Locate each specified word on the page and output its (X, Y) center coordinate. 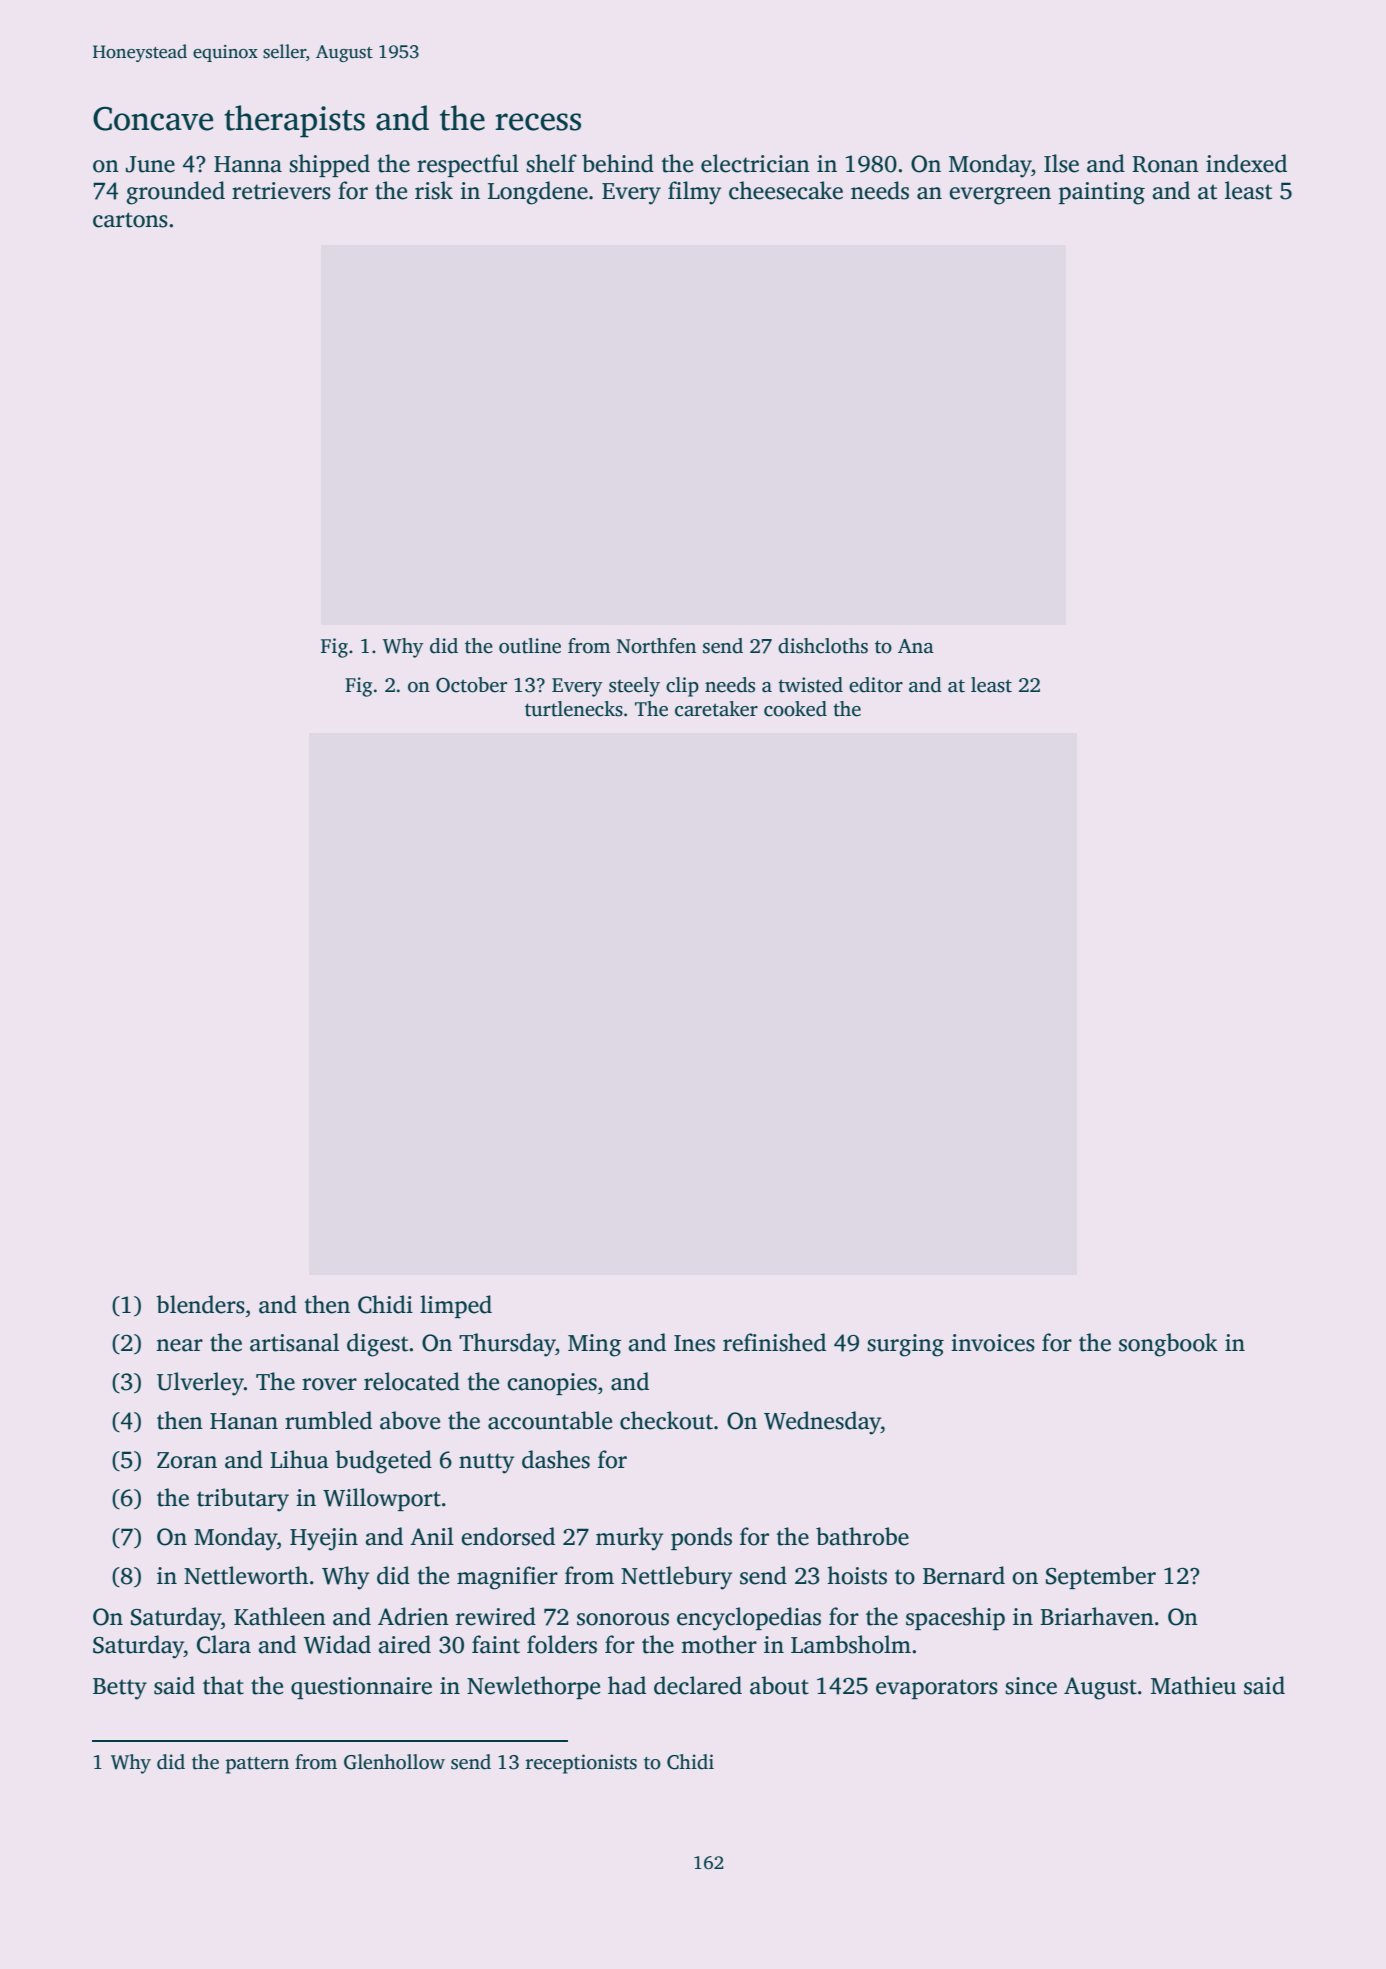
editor (876, 685)
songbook (1168, 1345)
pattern (257, 1765)
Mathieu (1193, 1685)
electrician (755, 163)
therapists (294, 121)
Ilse (1061, 163)
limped (456, 1306)
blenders (200, 1304)
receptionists (581, 1764)
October (471, 685)
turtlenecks (574, 709)
